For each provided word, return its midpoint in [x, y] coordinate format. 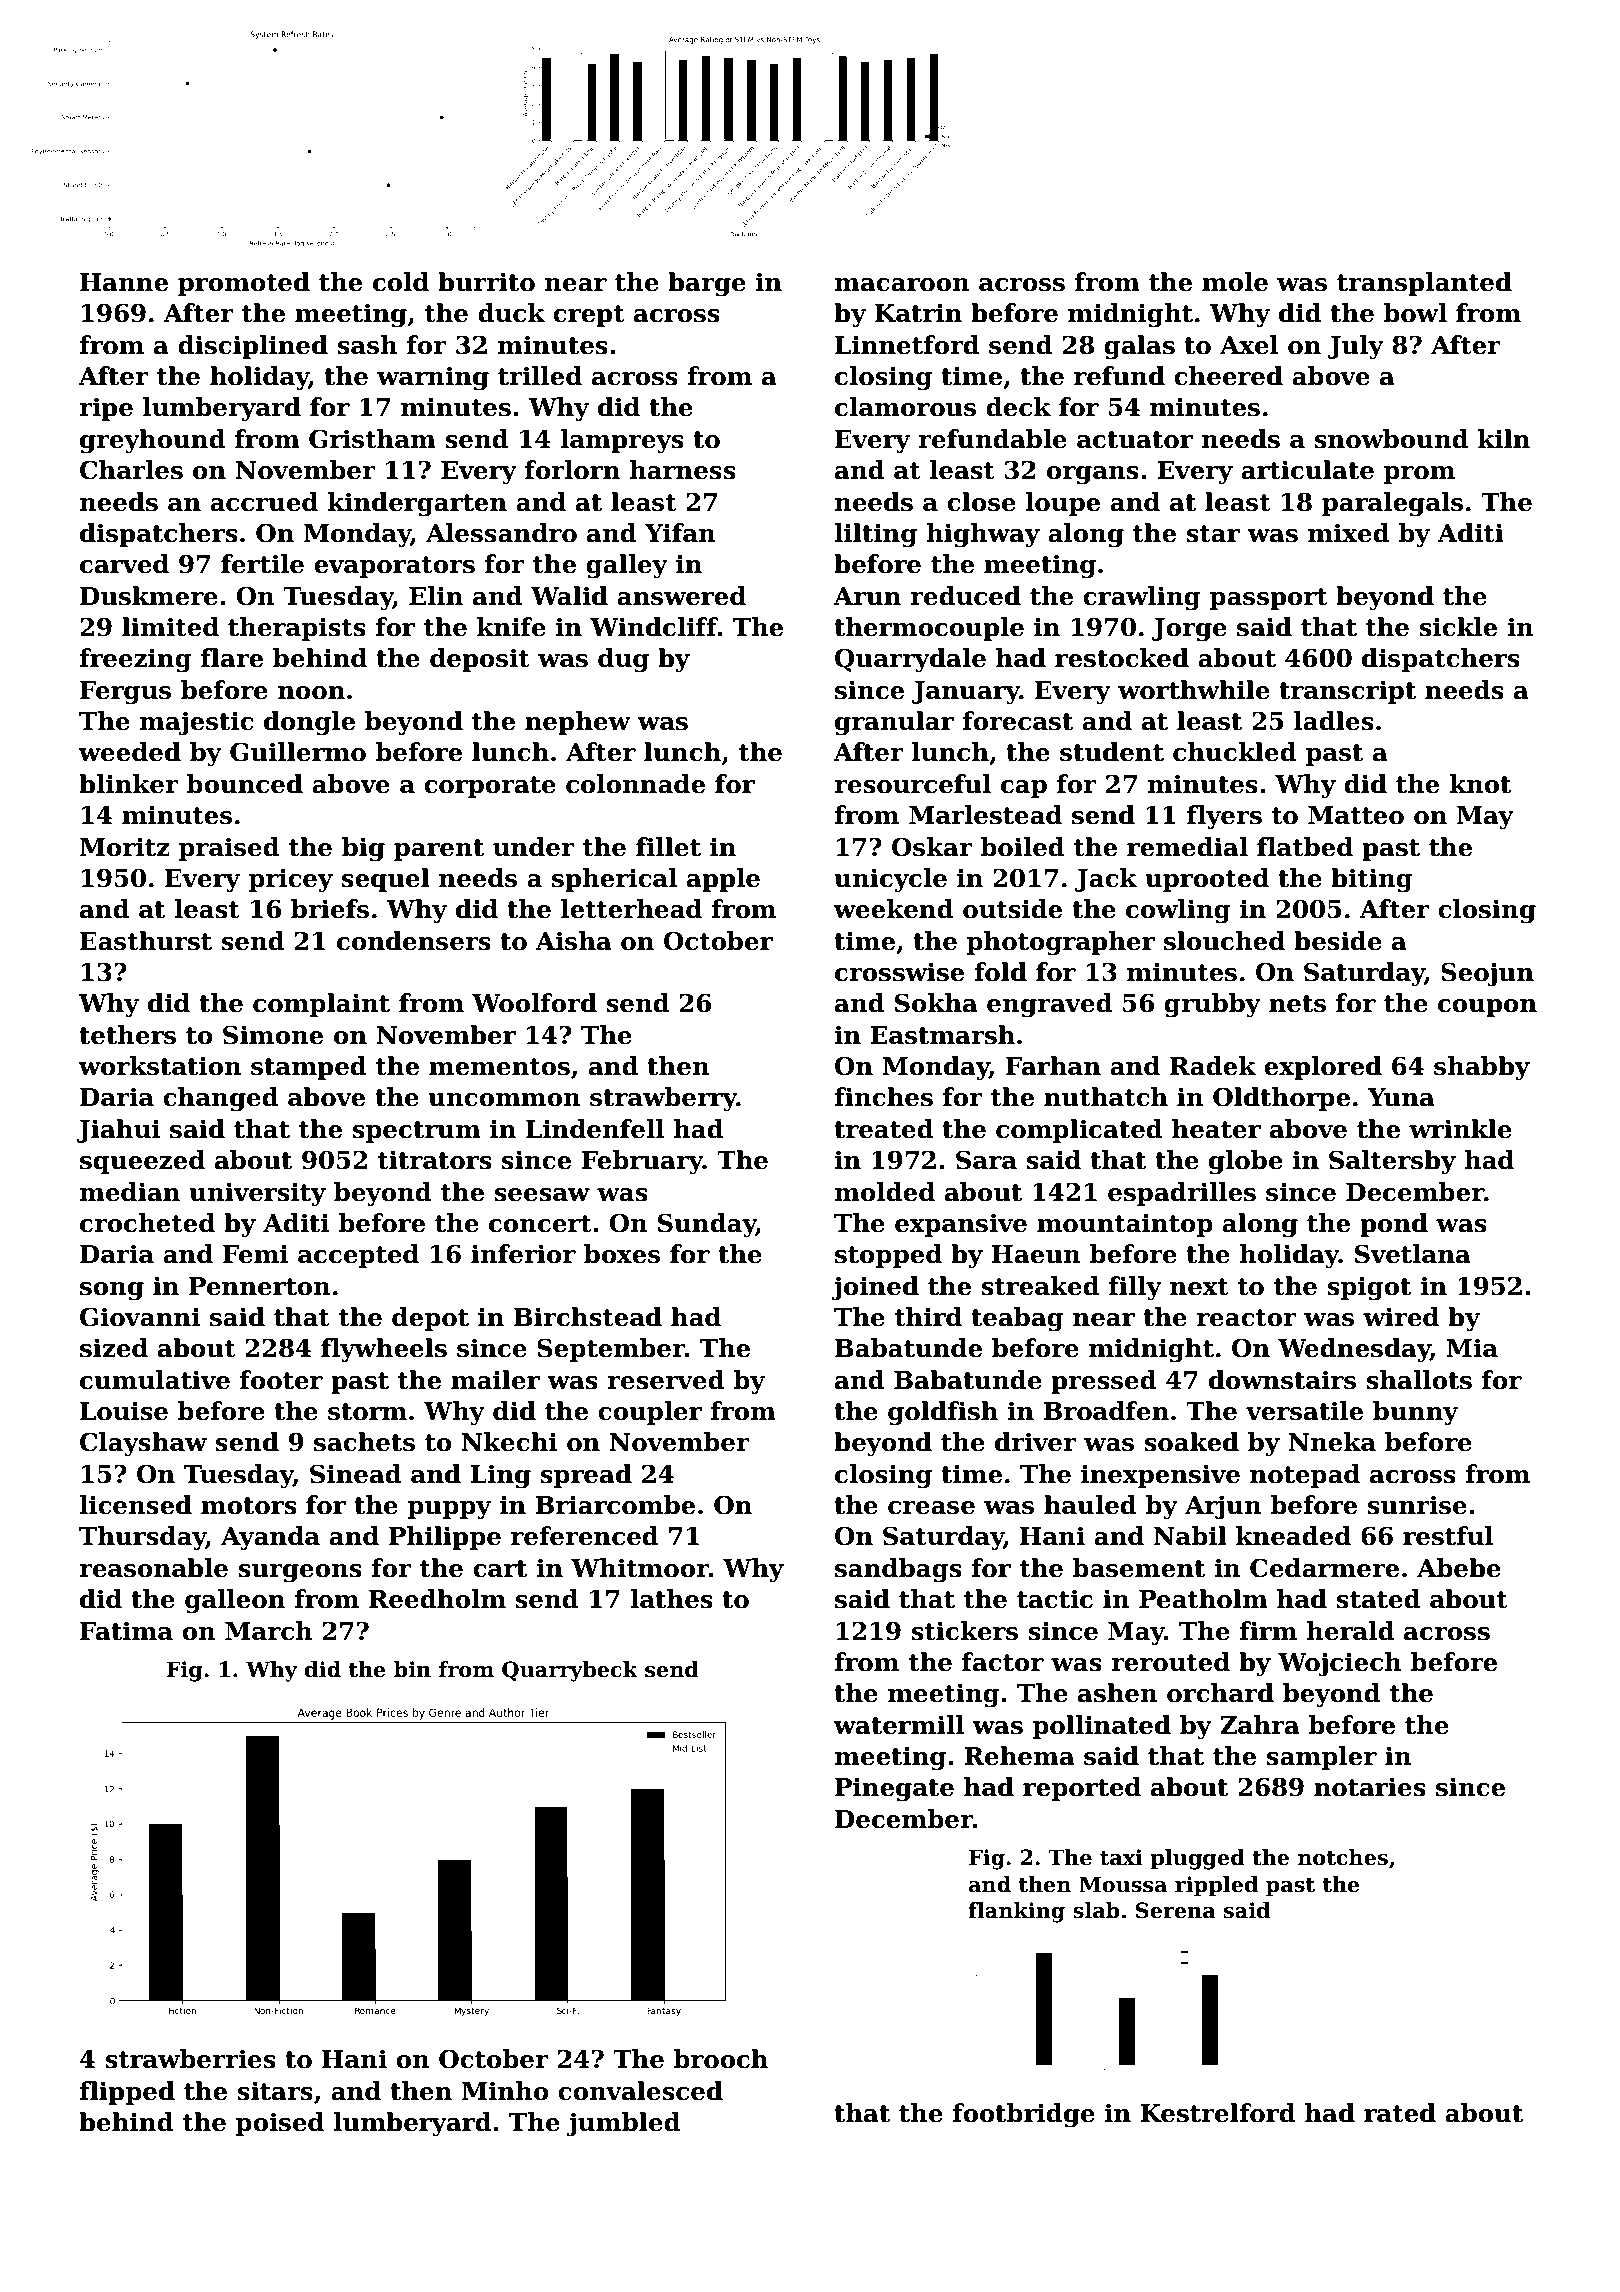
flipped [127, 2093]
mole [1235, 282]
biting [1372, 880]
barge [707, 284]
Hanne [124, 282]
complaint [321, 1005]
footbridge [1023, 2115]
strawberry [663, 1099]
